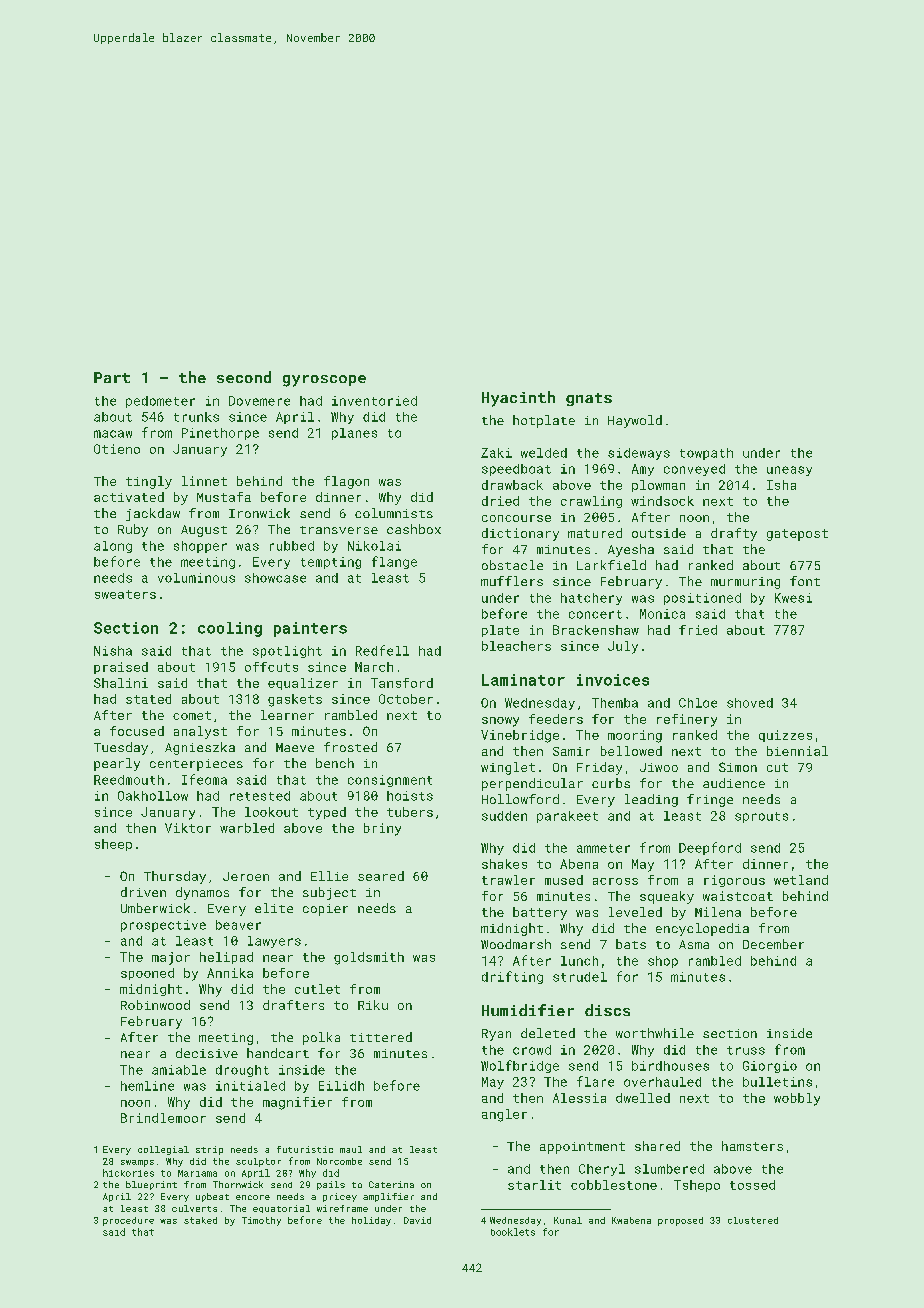 This document has width=924, height=1308. Describe the element at coordinates (611, 565) in the document. I see `Larkfield` at that location.
